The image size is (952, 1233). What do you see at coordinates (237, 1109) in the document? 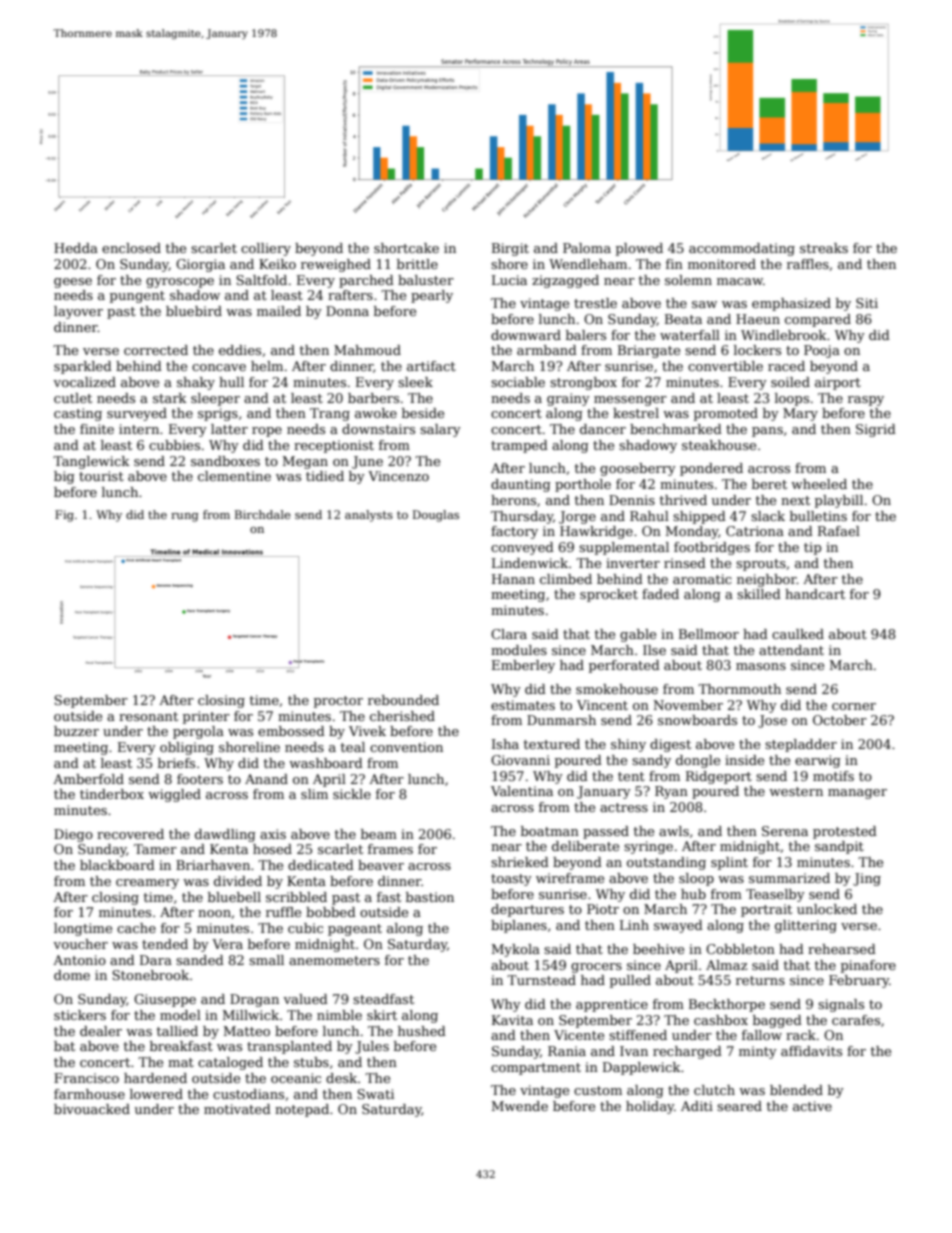
I see `motivated` at bounding box center [237, 1109].
